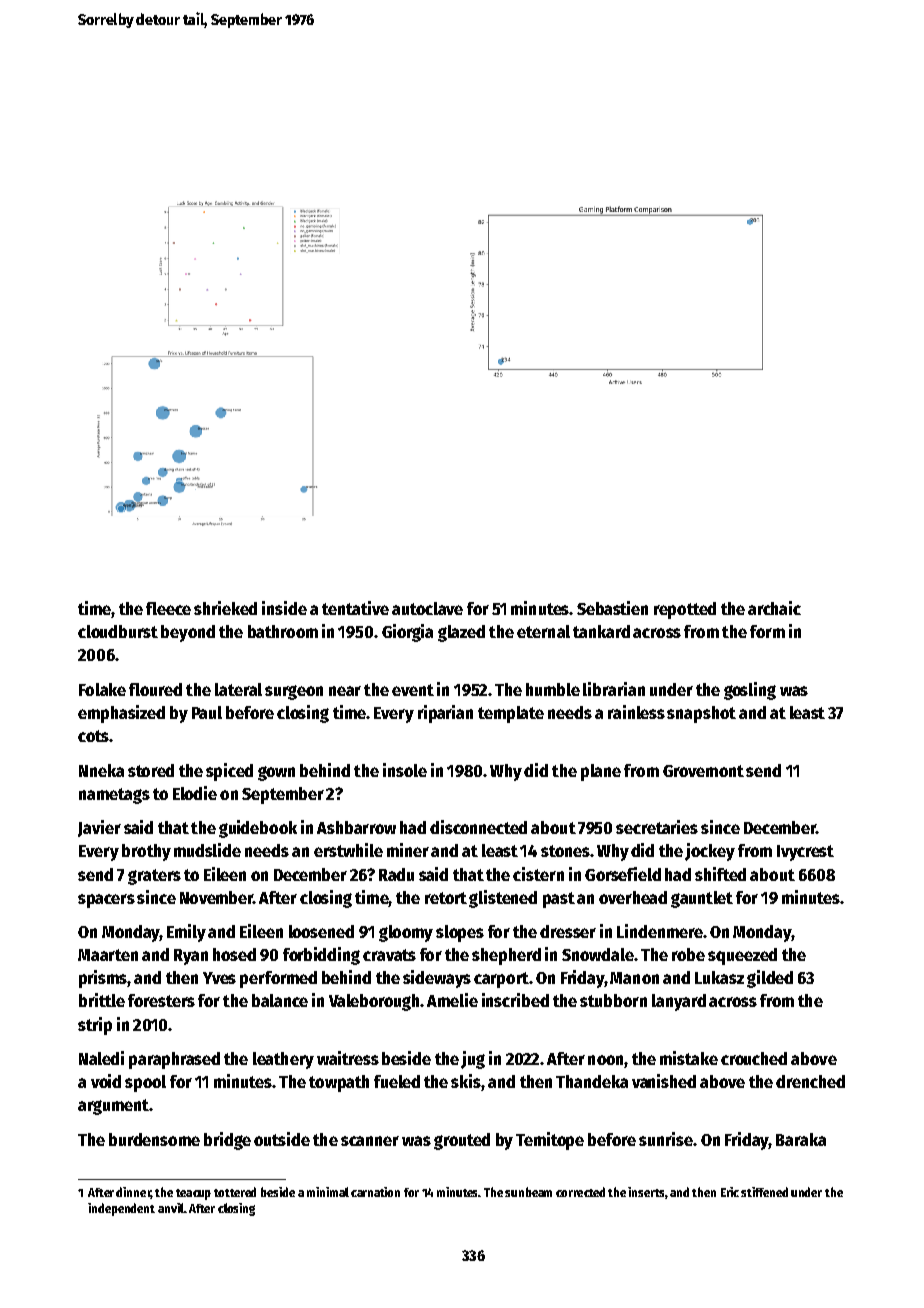 Image resolution: width=924 pixels, height=1308 pixels. Describe the element at coordinates (121, 1209) in the screenshot. I see `independent` at that location.
